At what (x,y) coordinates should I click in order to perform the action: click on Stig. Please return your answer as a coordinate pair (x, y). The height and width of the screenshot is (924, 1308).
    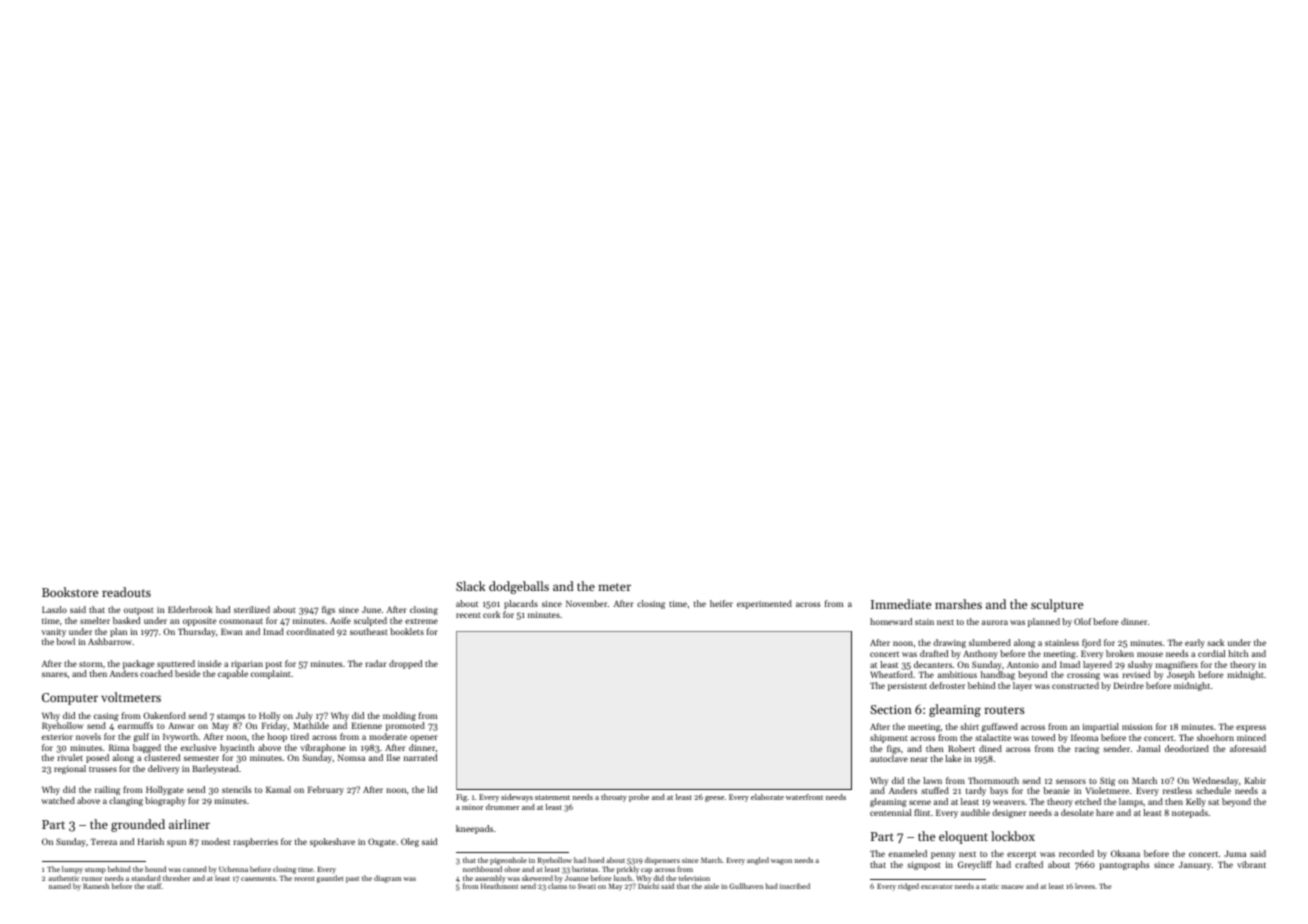
    Looking at the image, I should click on (1107, 781).
